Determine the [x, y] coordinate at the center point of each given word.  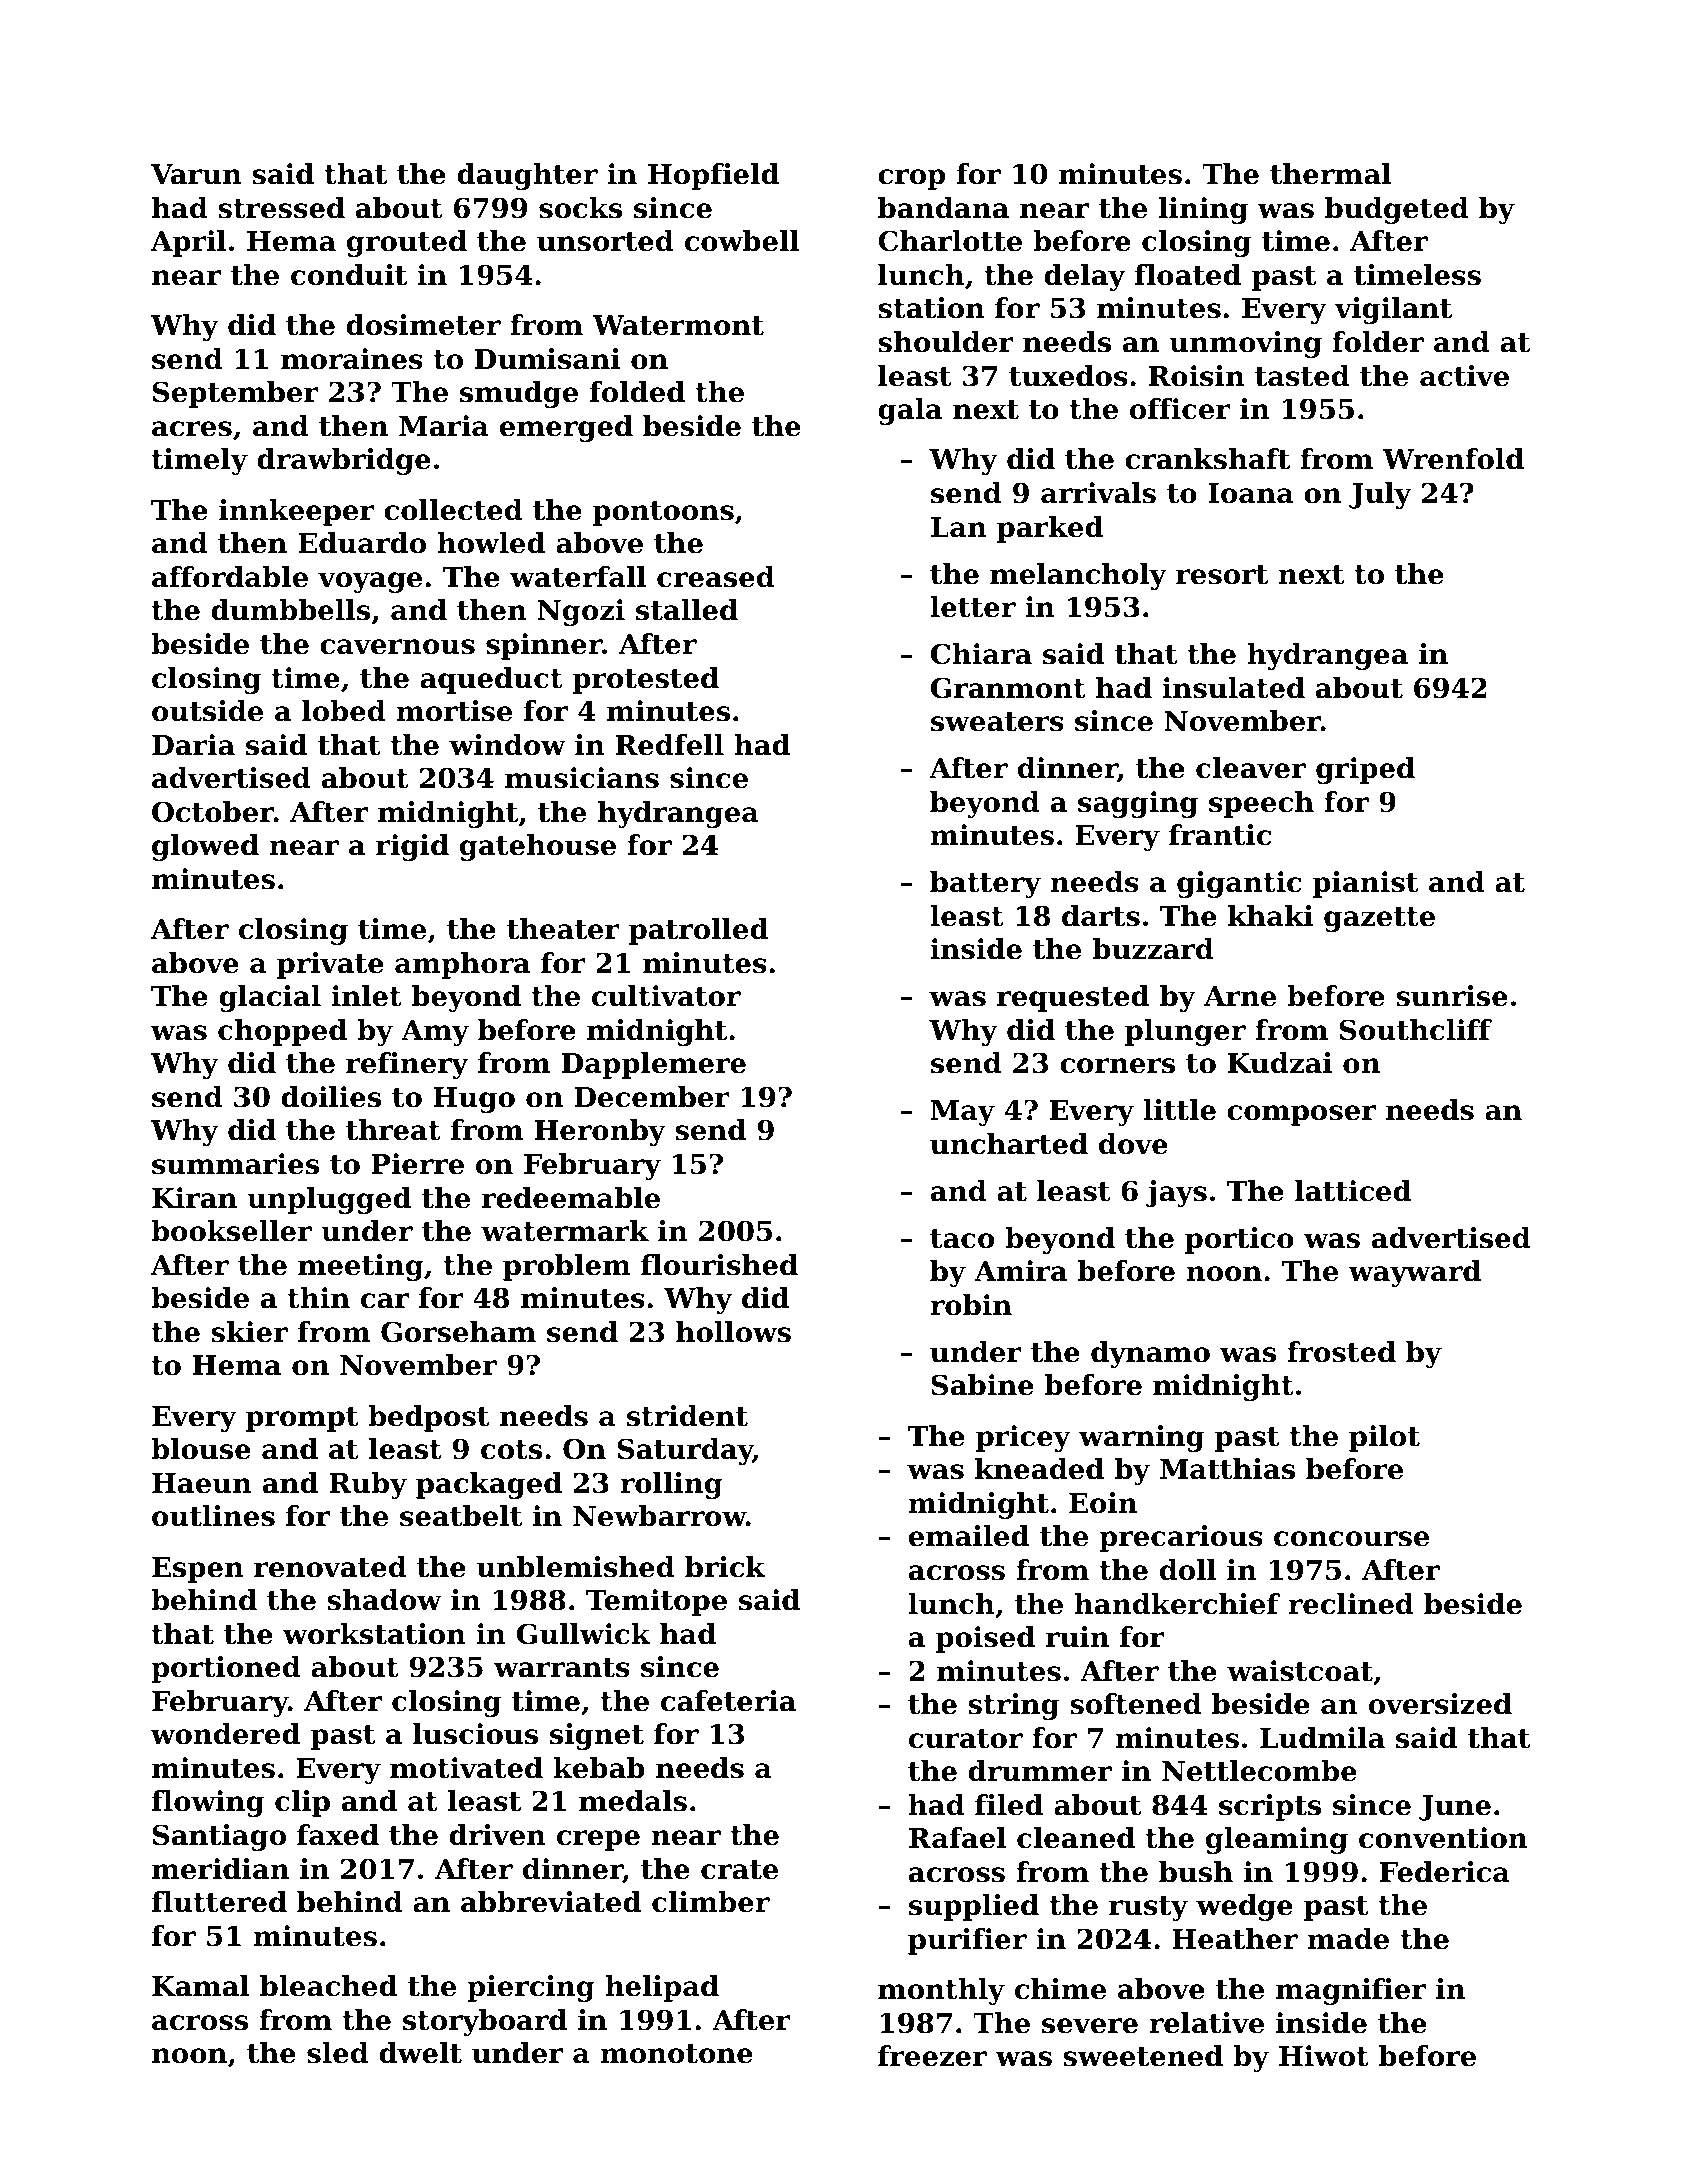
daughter [527, 176]
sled [338, 2053]
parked [1050, 529]
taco [962, 1239]
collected [453, 510]
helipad [662, 1988]
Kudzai [1280, 1063]
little [1179, 1110]
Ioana [1251, 493]
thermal [1330, 174]
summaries [235, 1164]
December [652, 1097]
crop [911, 179]
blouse [201, 1449]
